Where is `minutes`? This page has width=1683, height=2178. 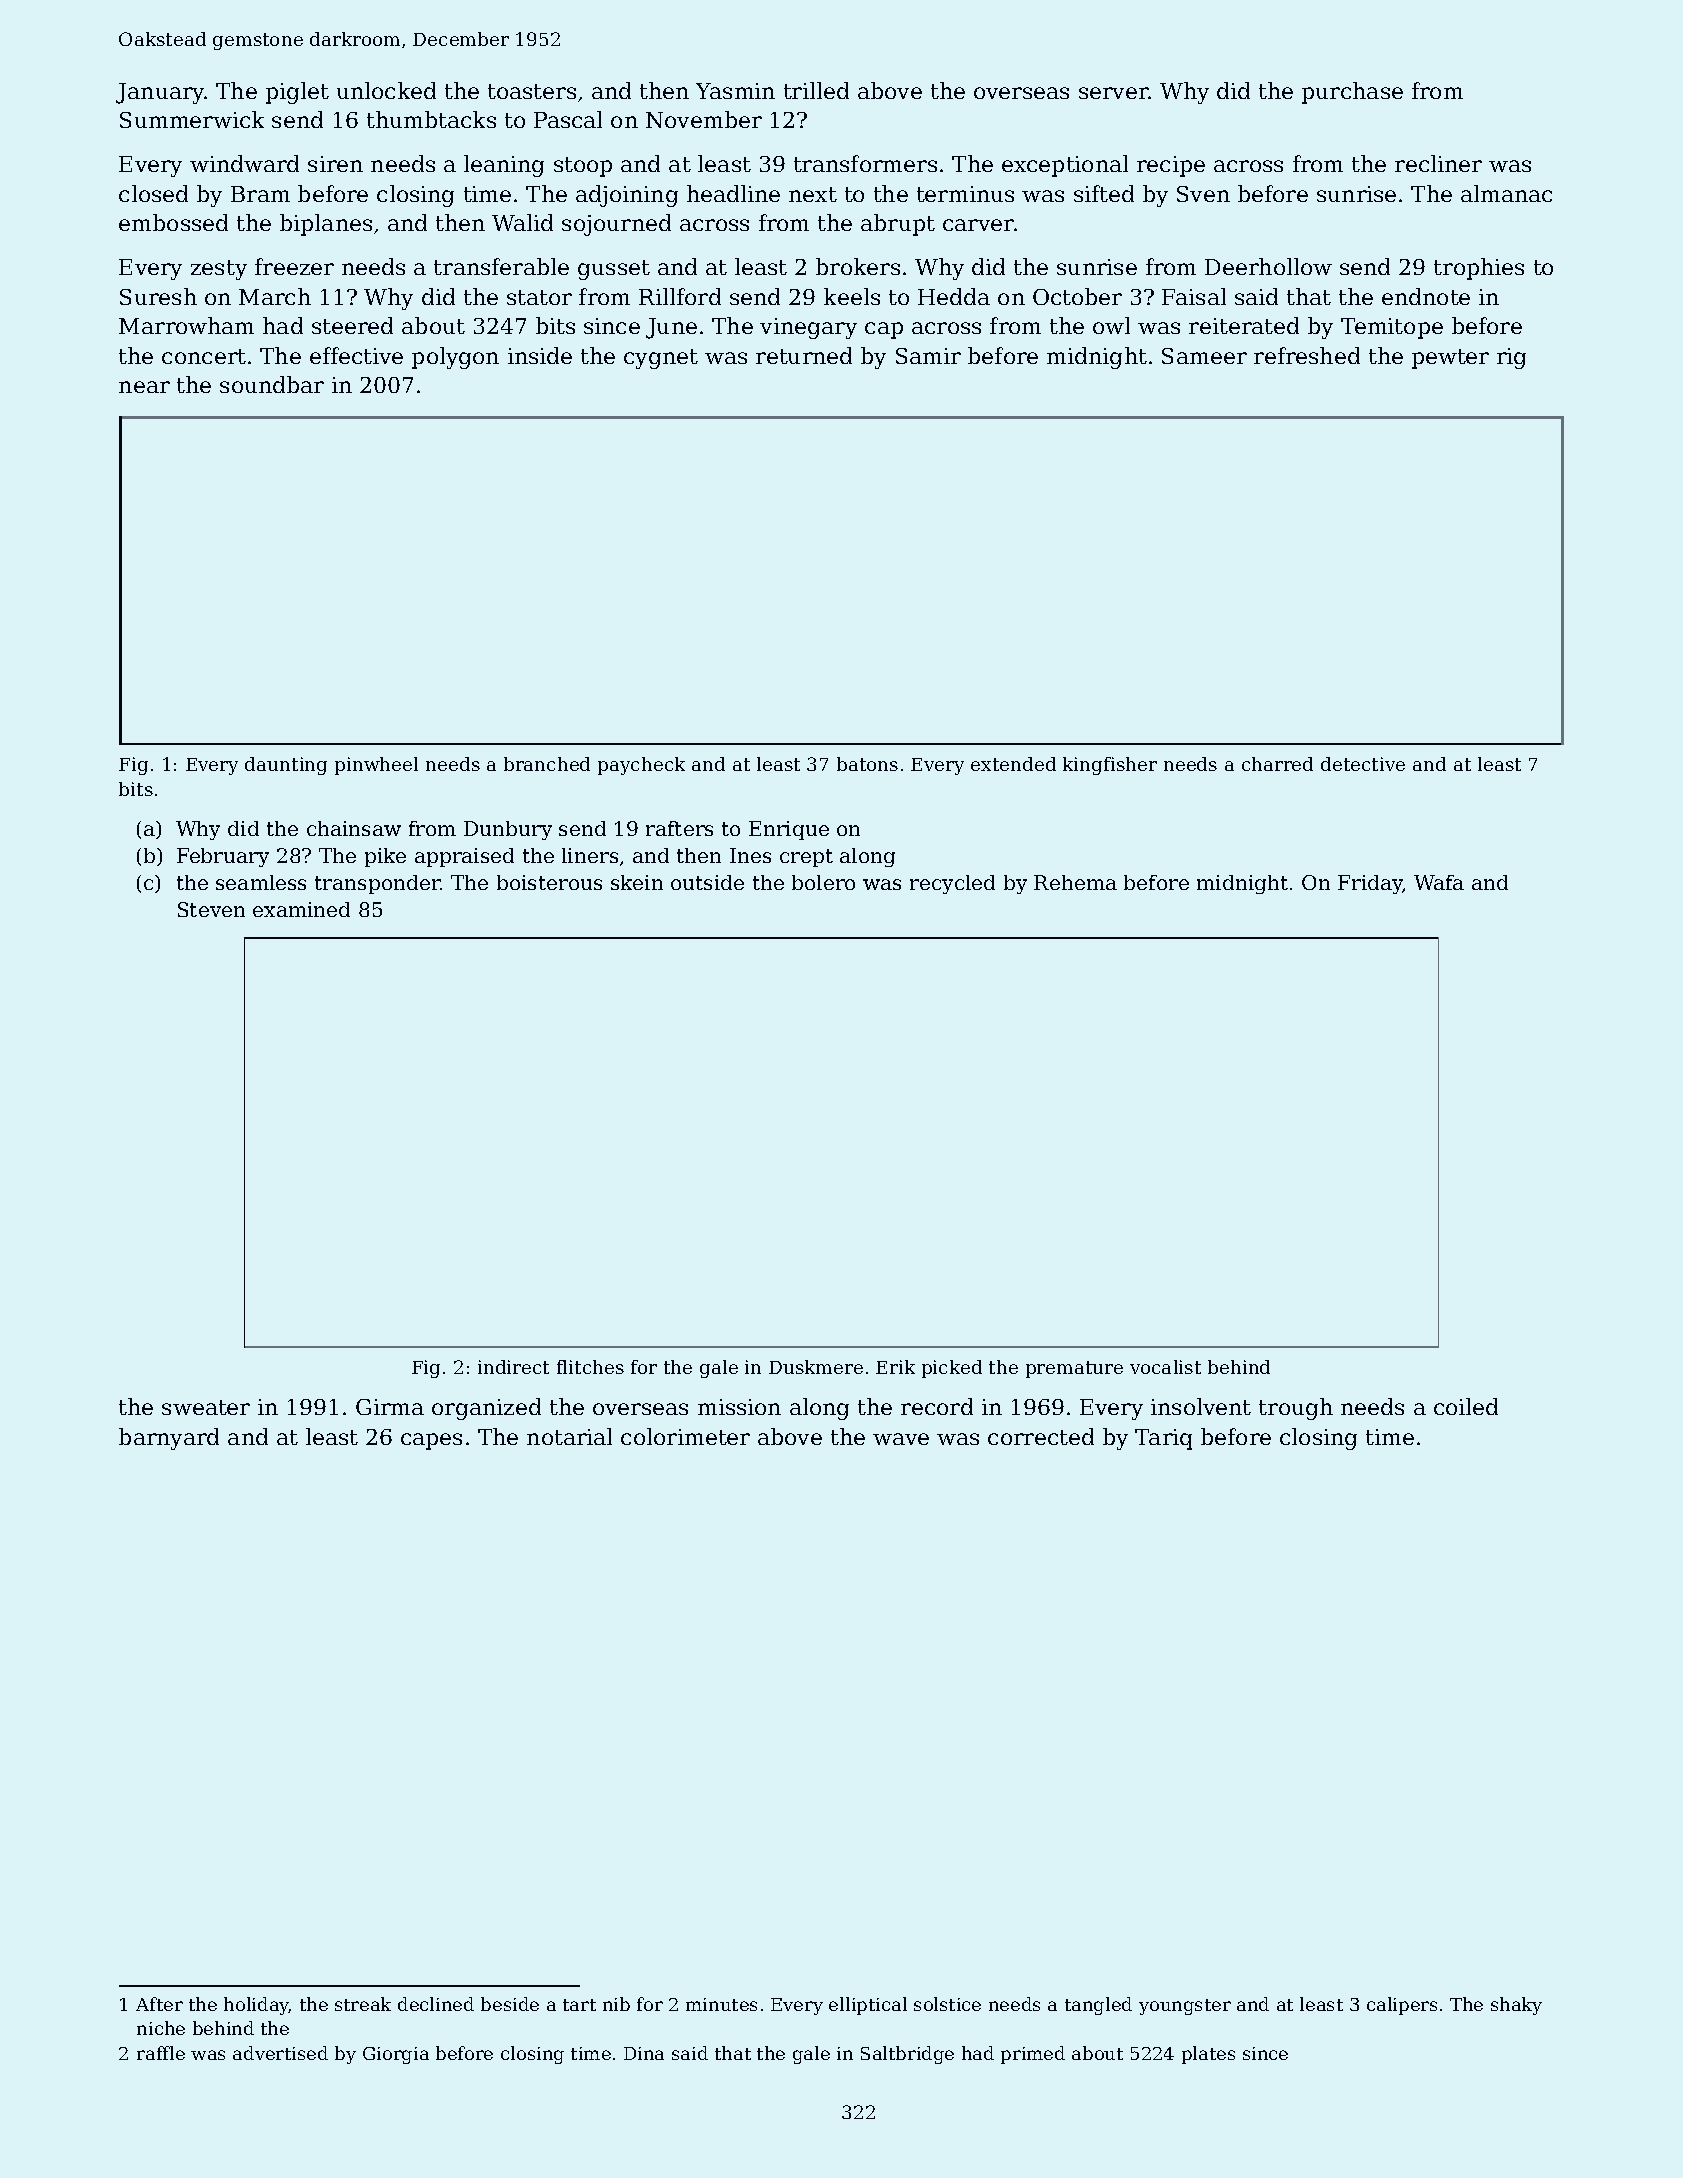
minutes is located at coordinates (721, 2004).
